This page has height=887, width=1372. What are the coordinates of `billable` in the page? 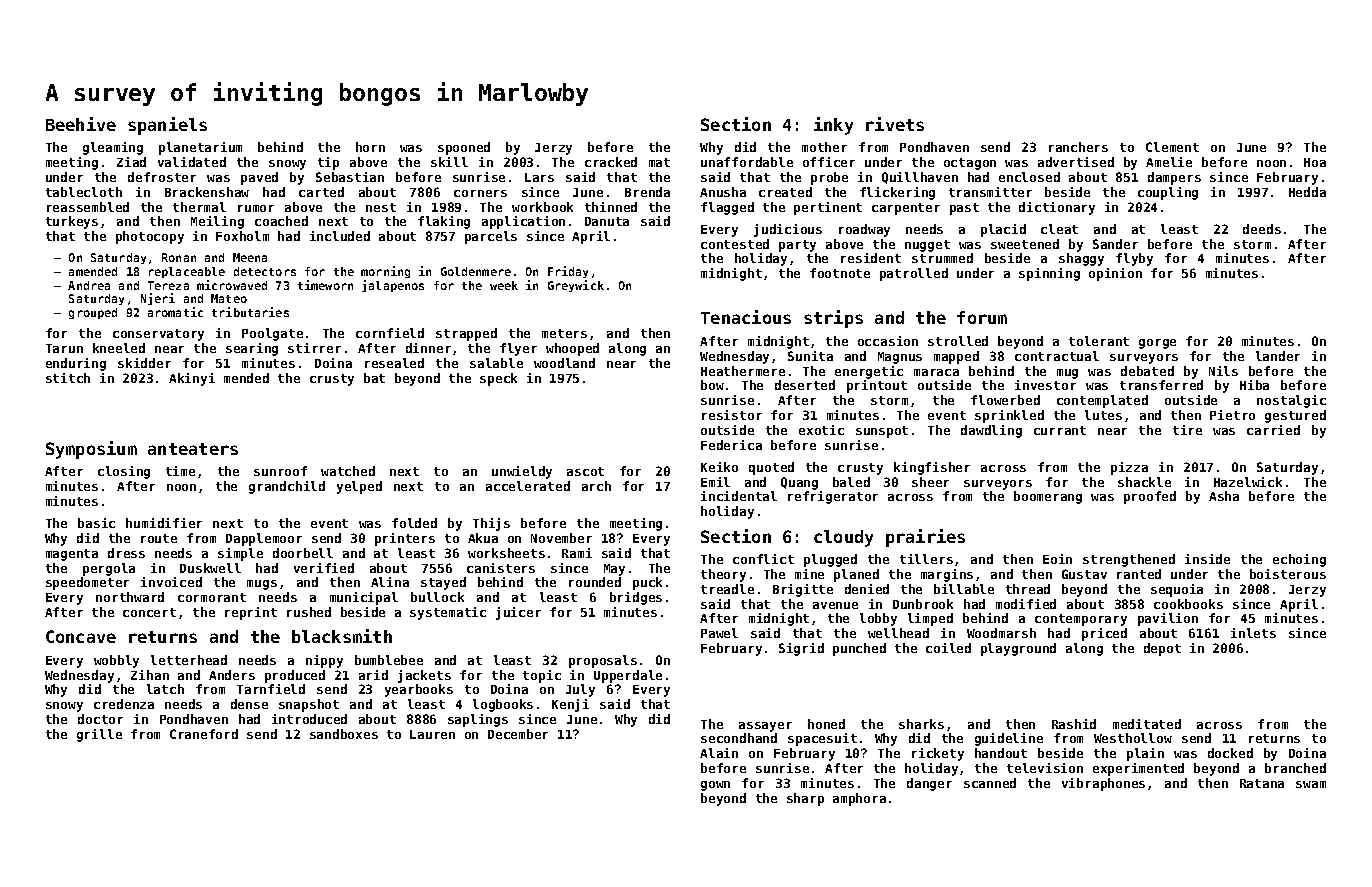 It's located at (964, 589).
